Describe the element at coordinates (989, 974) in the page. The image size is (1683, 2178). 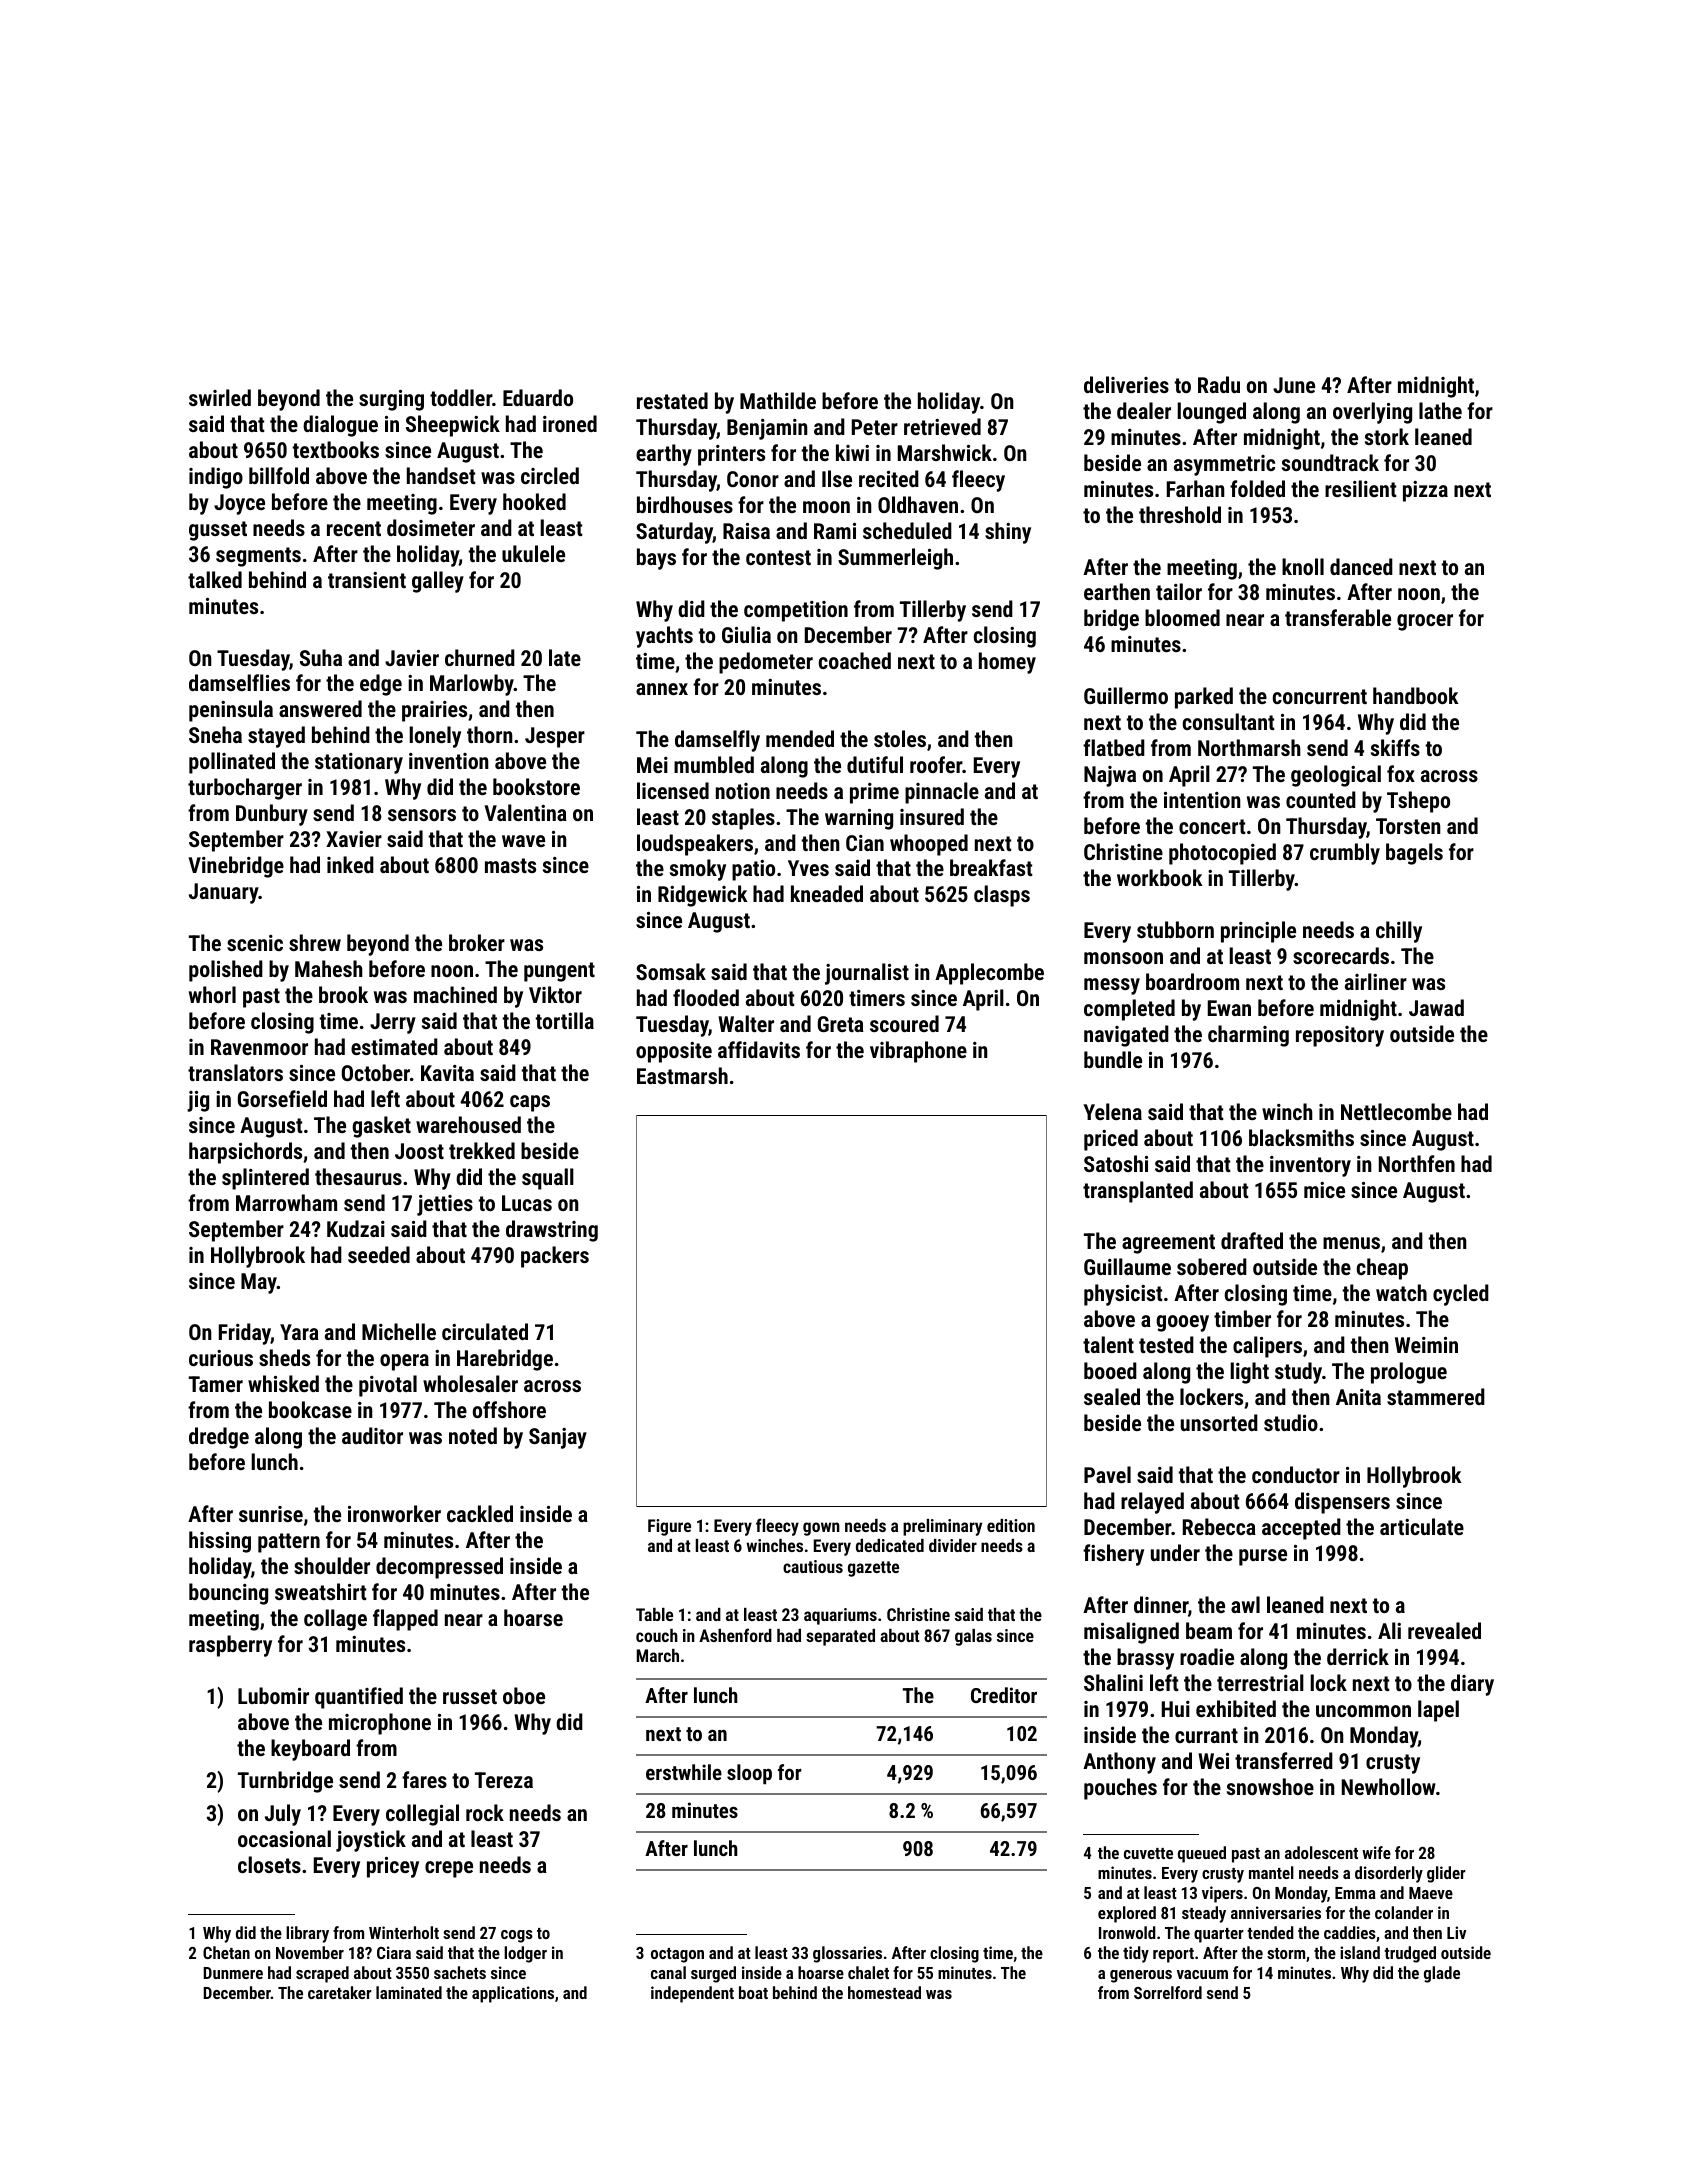
I see `Applecombe` at that location.
